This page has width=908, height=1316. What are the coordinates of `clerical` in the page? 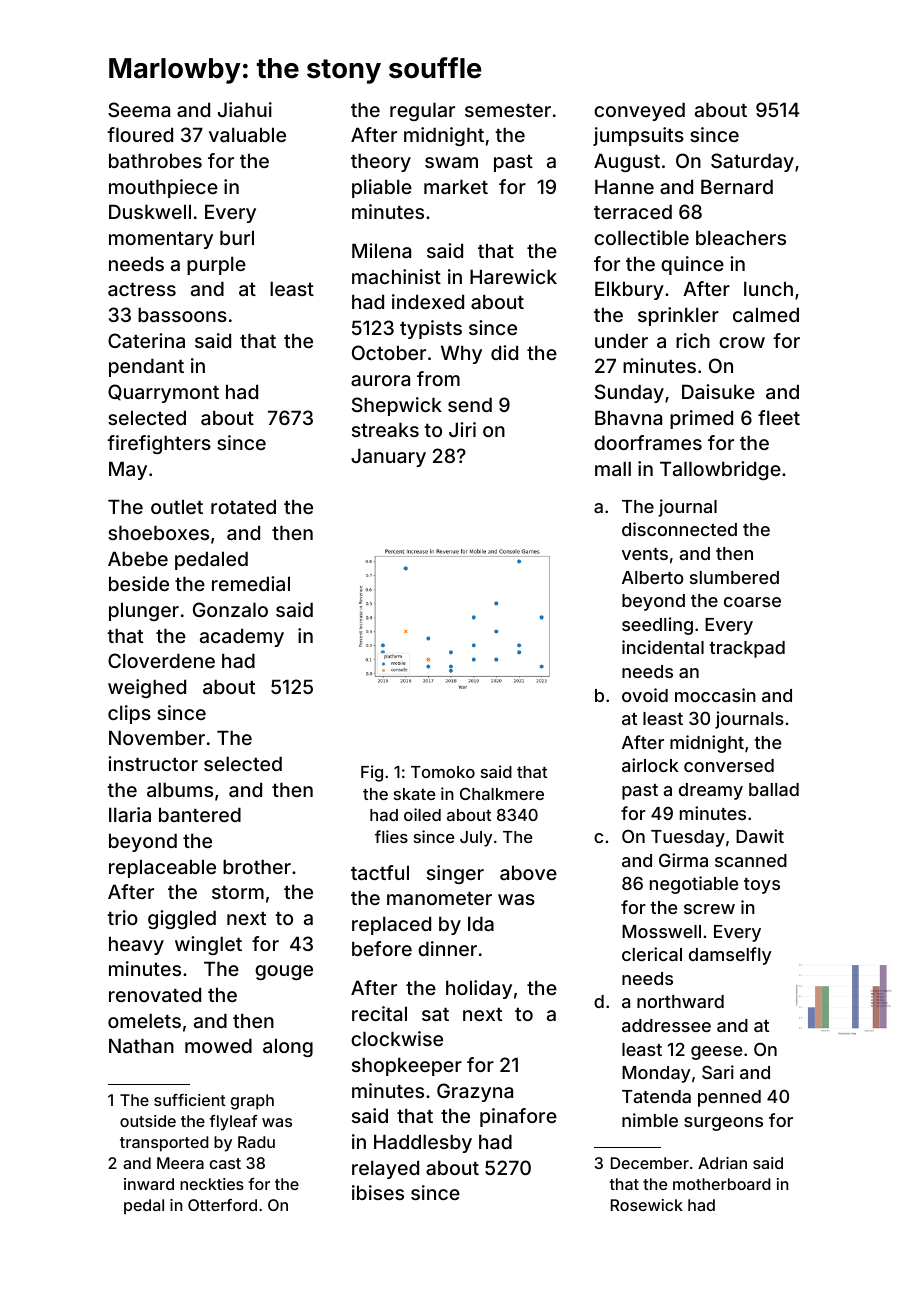 It's located at (652, 954).
